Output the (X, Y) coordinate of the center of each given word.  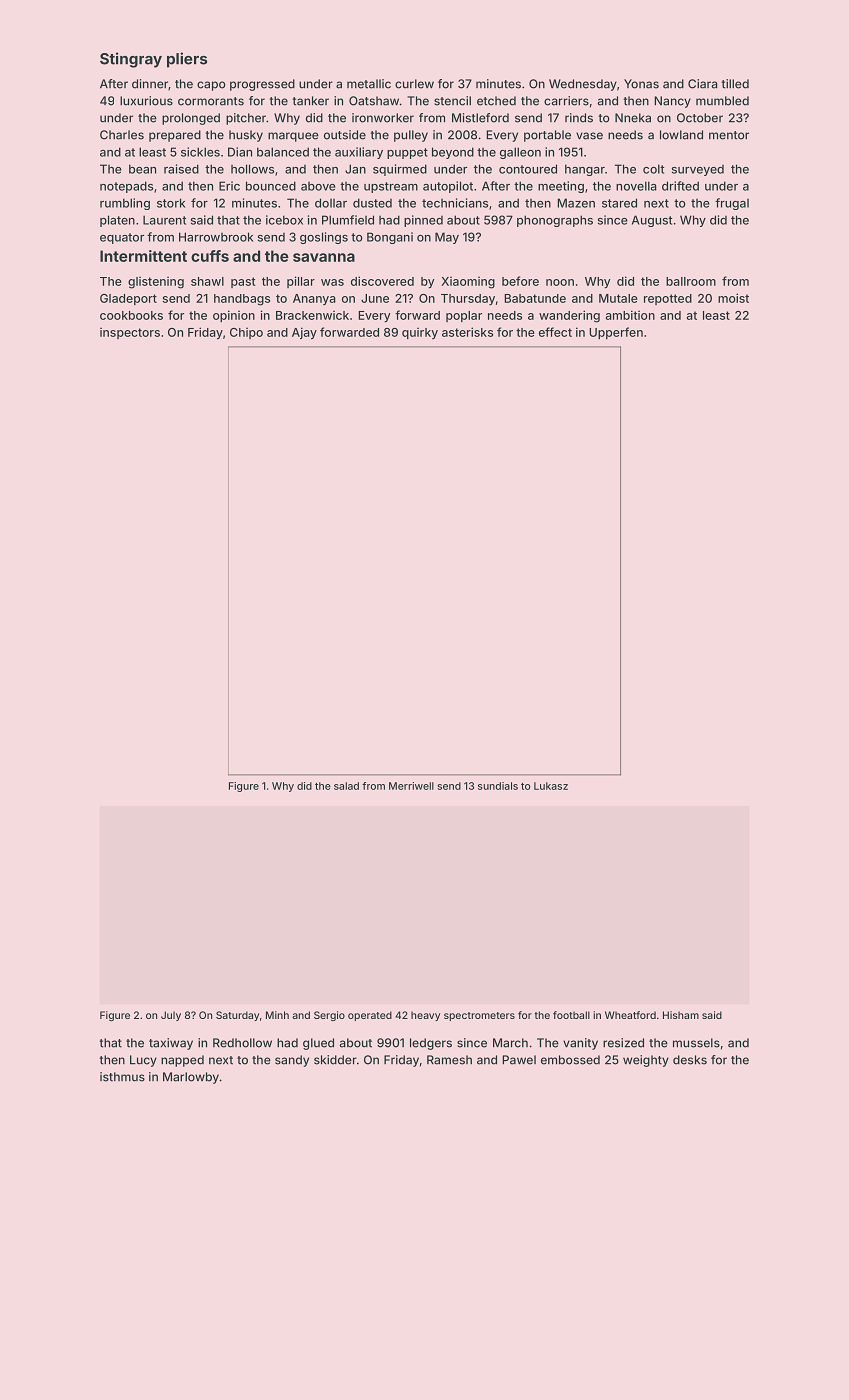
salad (346, 786)
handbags (242, 300)
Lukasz (551, 786)
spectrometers (479, 1016)
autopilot (448, 187)
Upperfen (616, 333)
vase (589, 136)
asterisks (467, 332)
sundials (498, 786)
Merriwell (411, 786)
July (171, 1016)
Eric (229, 186)
